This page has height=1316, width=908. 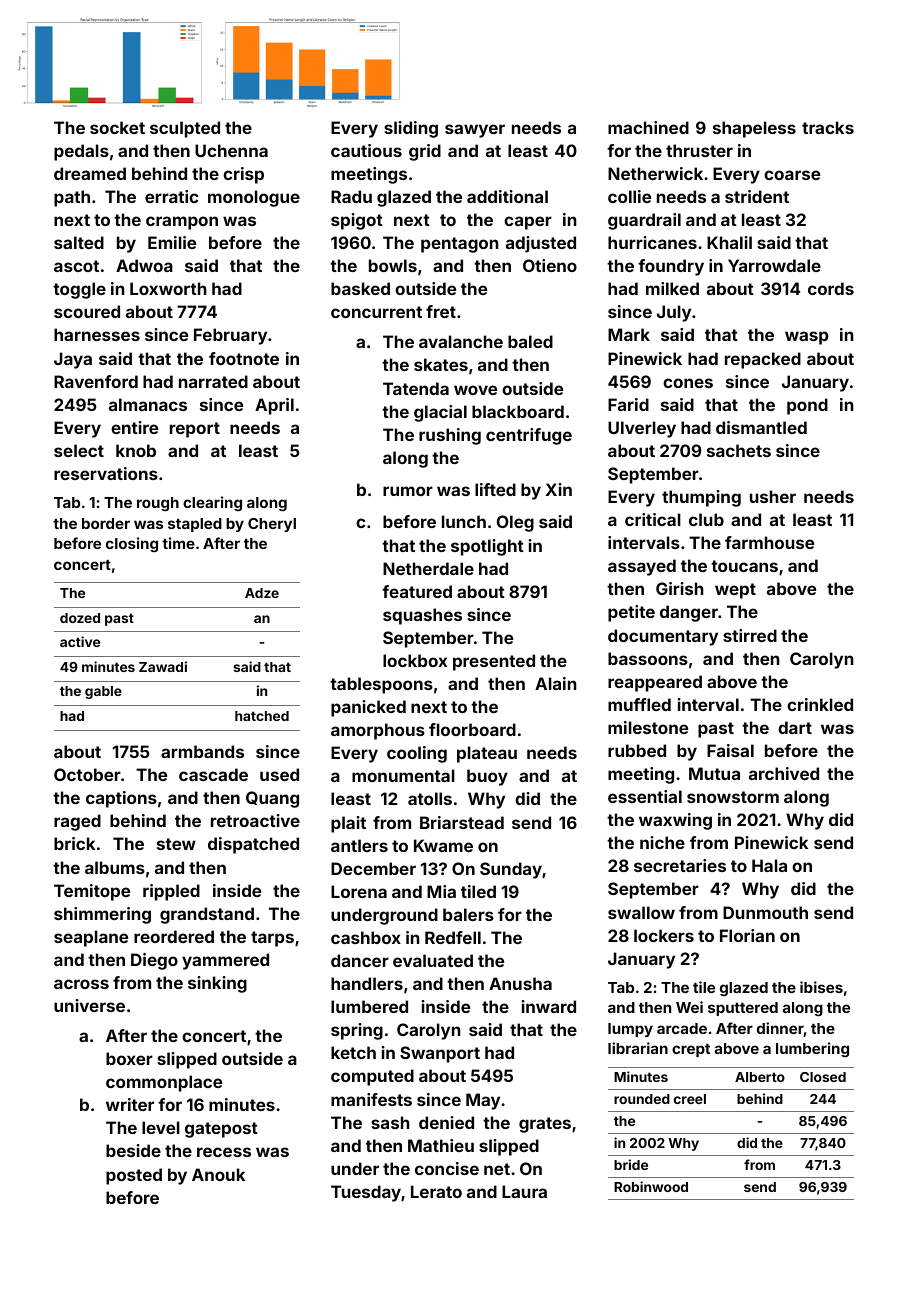 I want to click on footnote, so click(x=244, y=358).
